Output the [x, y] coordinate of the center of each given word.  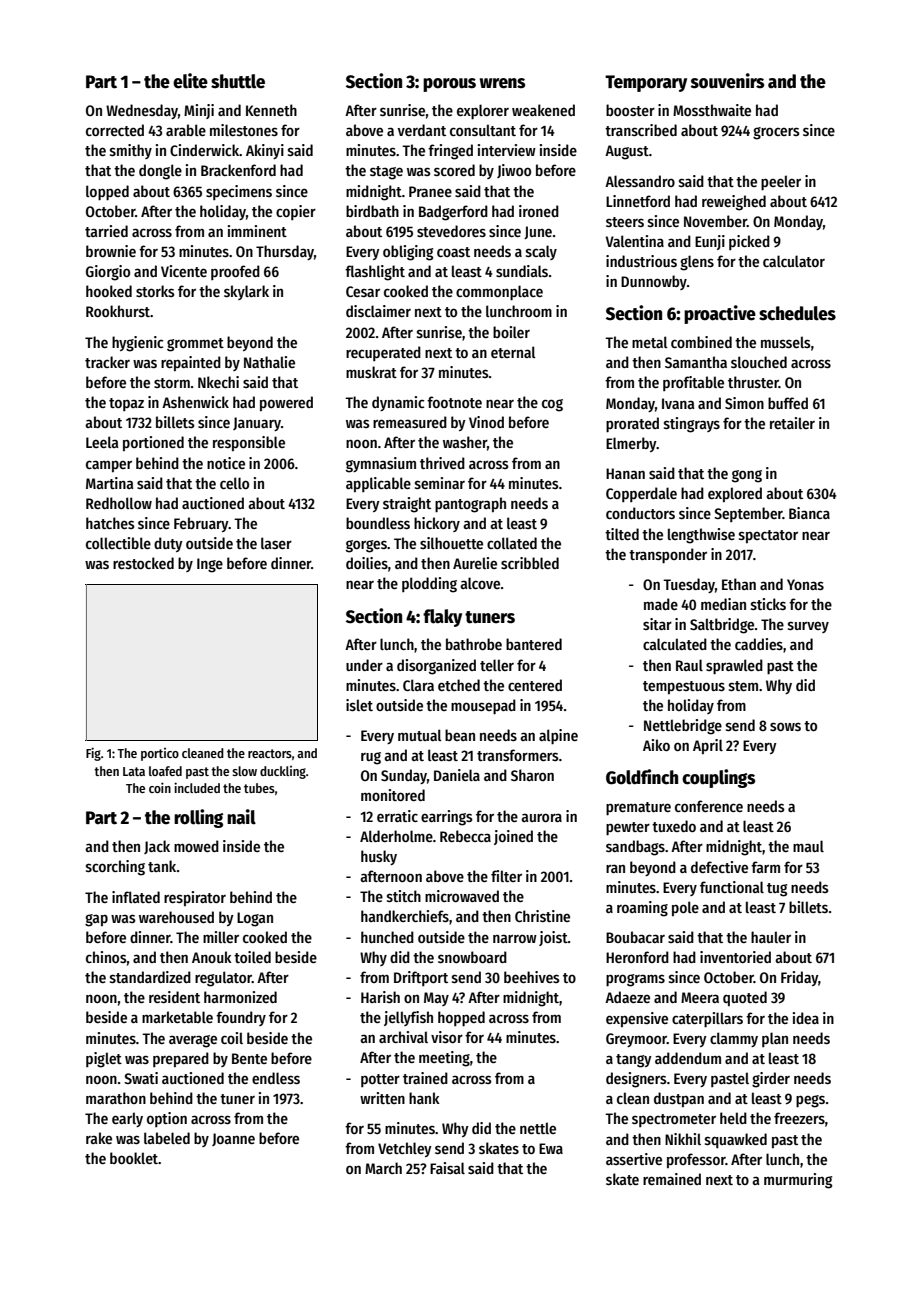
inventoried [735, 957]
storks [155, 291]
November [715, 221]
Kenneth [271, 110]
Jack [157, 847]
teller [497, 665]
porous [449, 85]
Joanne [233, 1139]
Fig [93, 754]
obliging [408, 253]
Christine [542, 916]
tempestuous [684, 687]
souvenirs [727, 81]
